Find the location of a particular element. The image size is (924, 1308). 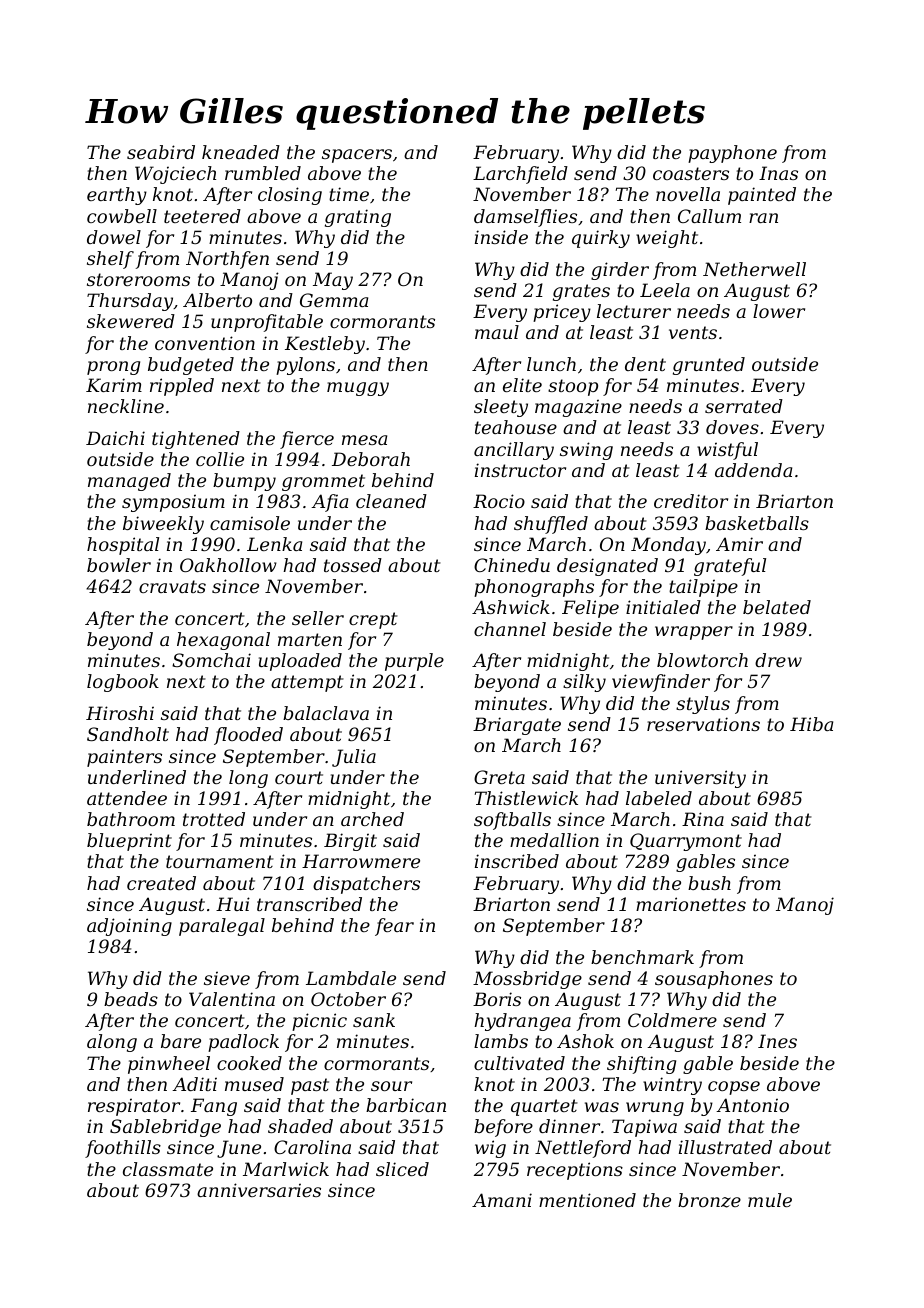

damselflies is located at coordinates (525, 218).
